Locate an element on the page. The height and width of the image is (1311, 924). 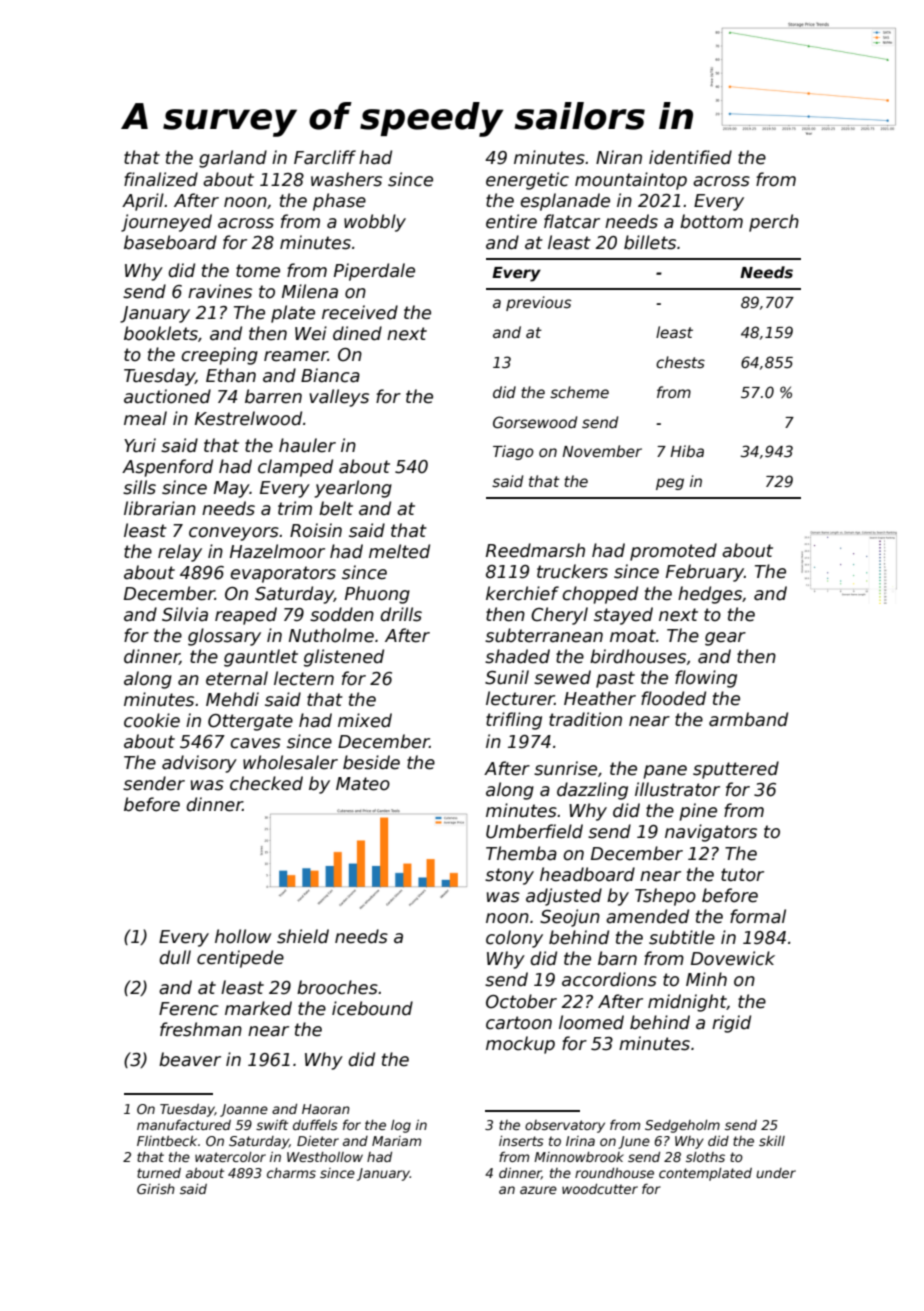
promoted is located at coordinates (673, 552).
